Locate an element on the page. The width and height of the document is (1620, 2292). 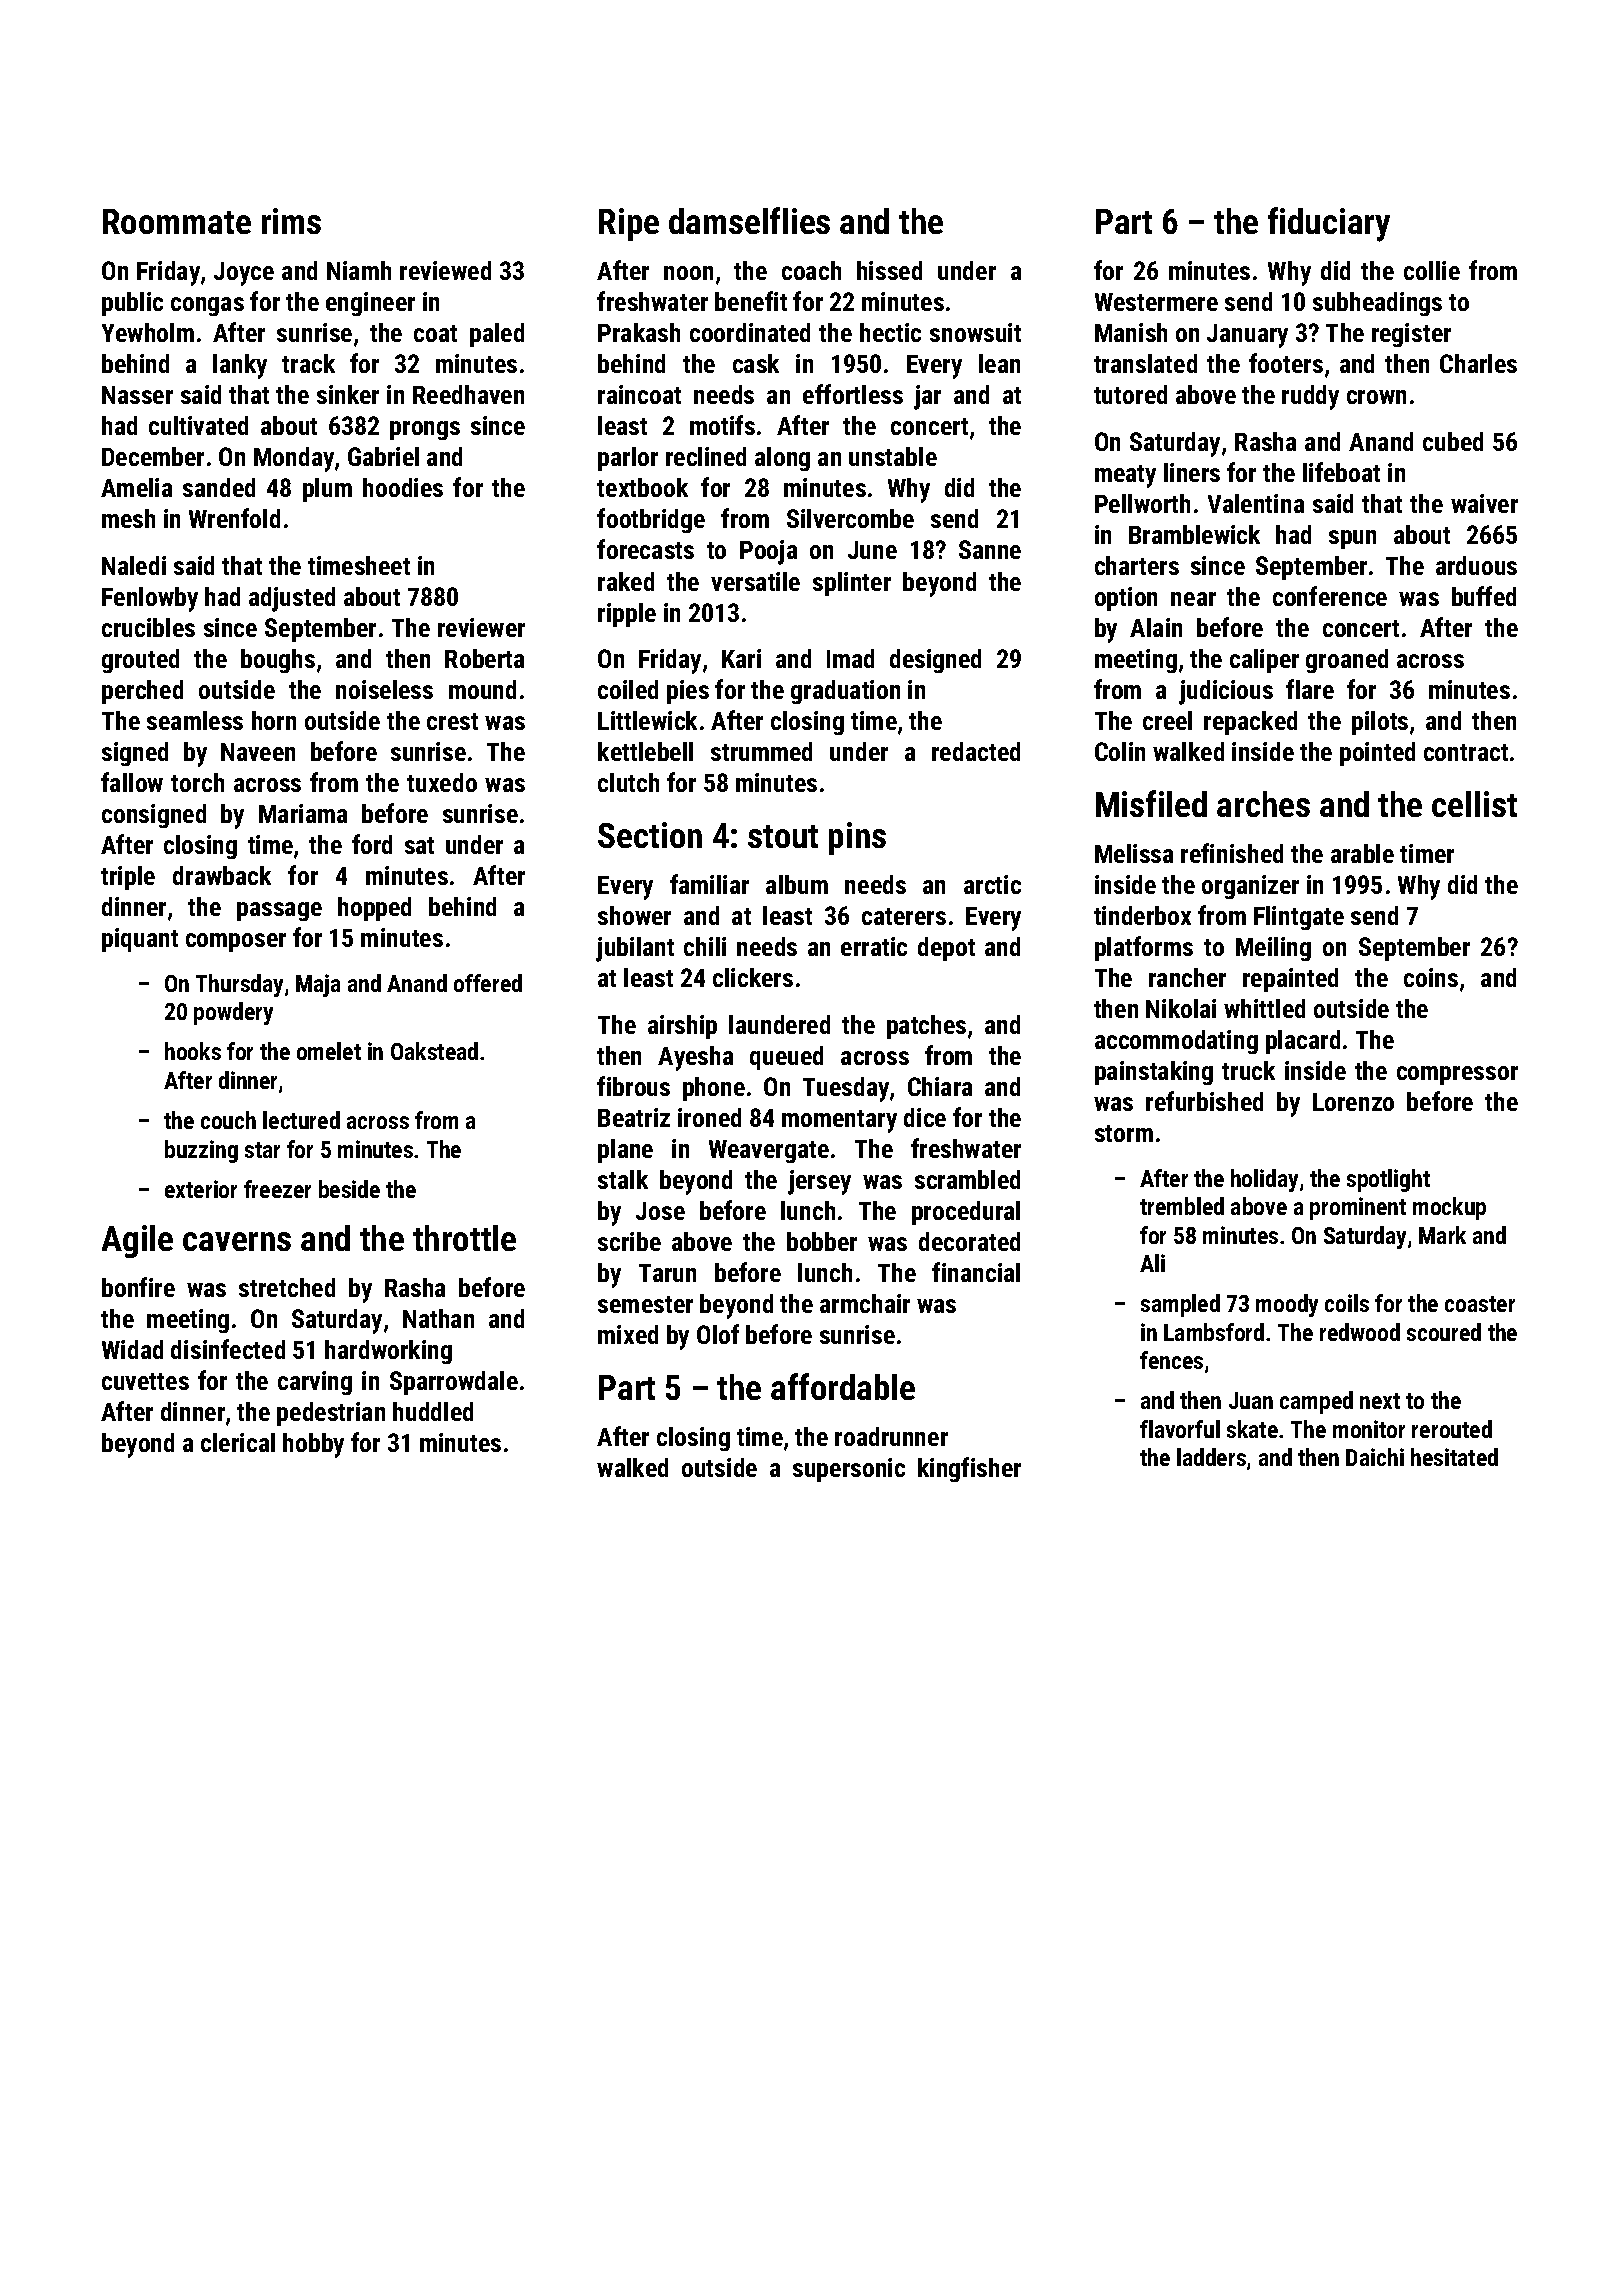
clerical is located at coordinates (238, 1442).
